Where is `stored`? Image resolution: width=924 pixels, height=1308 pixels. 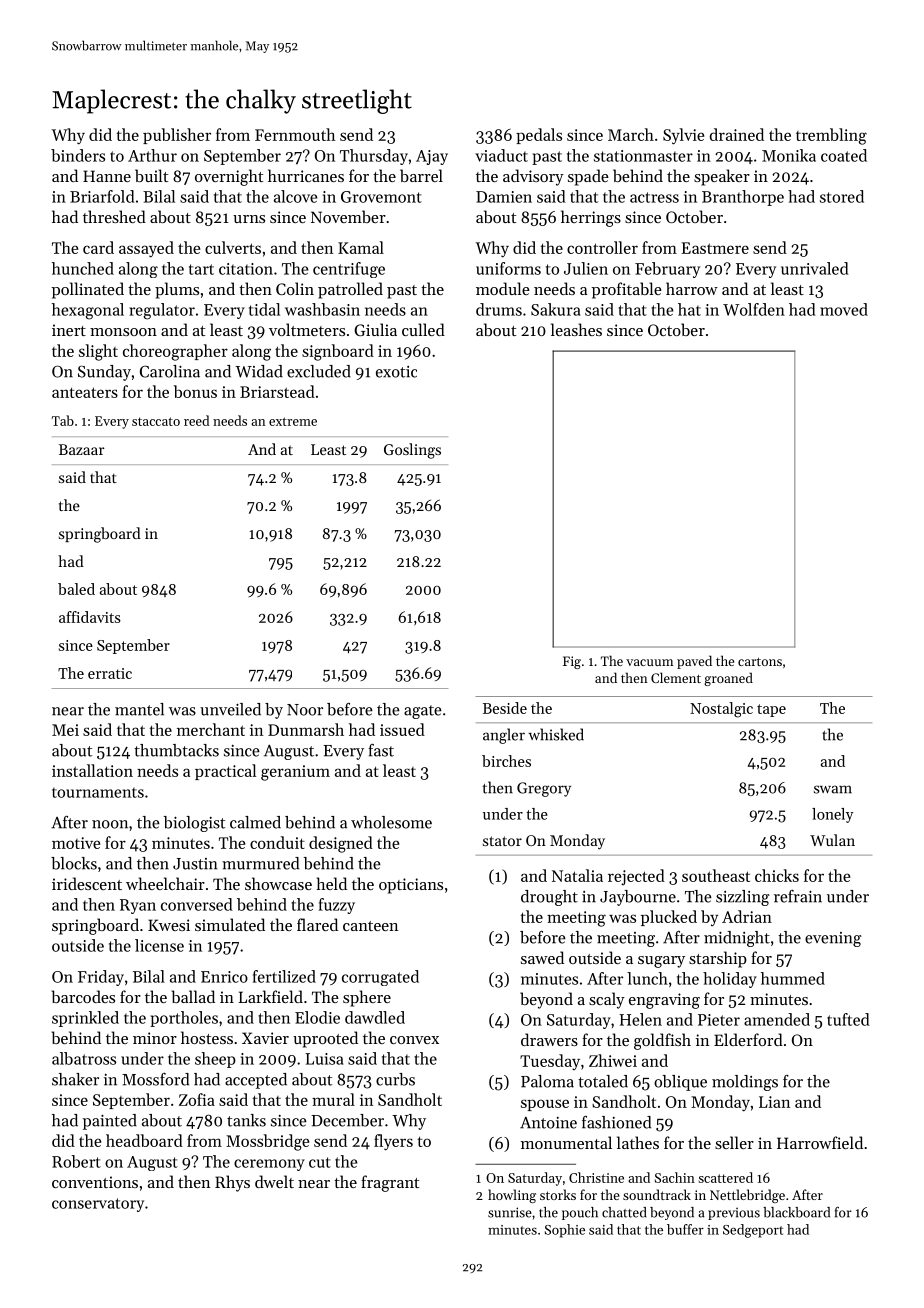
stored is located at coordinates (842, 196).
